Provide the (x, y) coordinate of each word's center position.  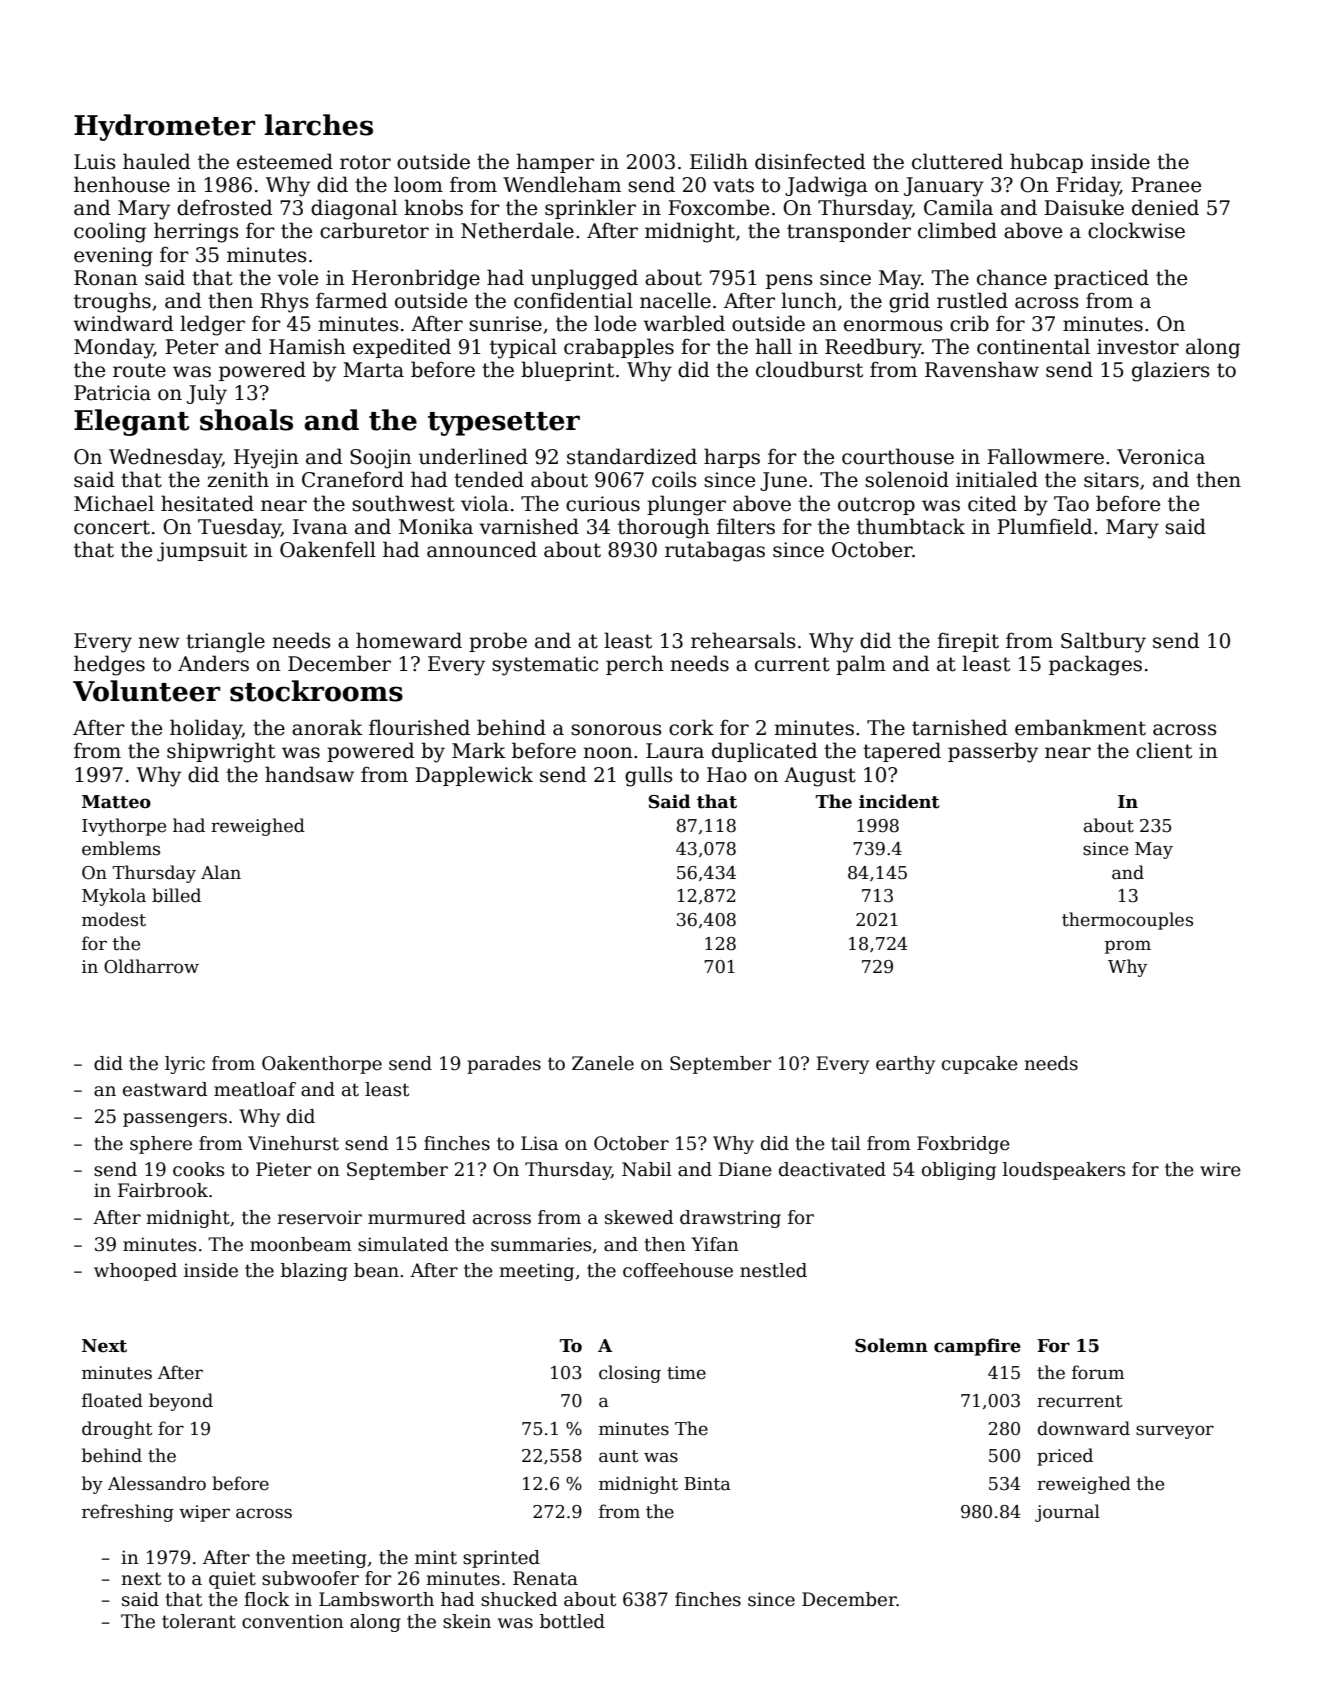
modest (114, 919)
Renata (545, 1578)
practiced (1101, 279)
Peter (192, 347)
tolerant (199, 1621)
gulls (649, 776)
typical (523, 348)
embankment (1080, 727)
